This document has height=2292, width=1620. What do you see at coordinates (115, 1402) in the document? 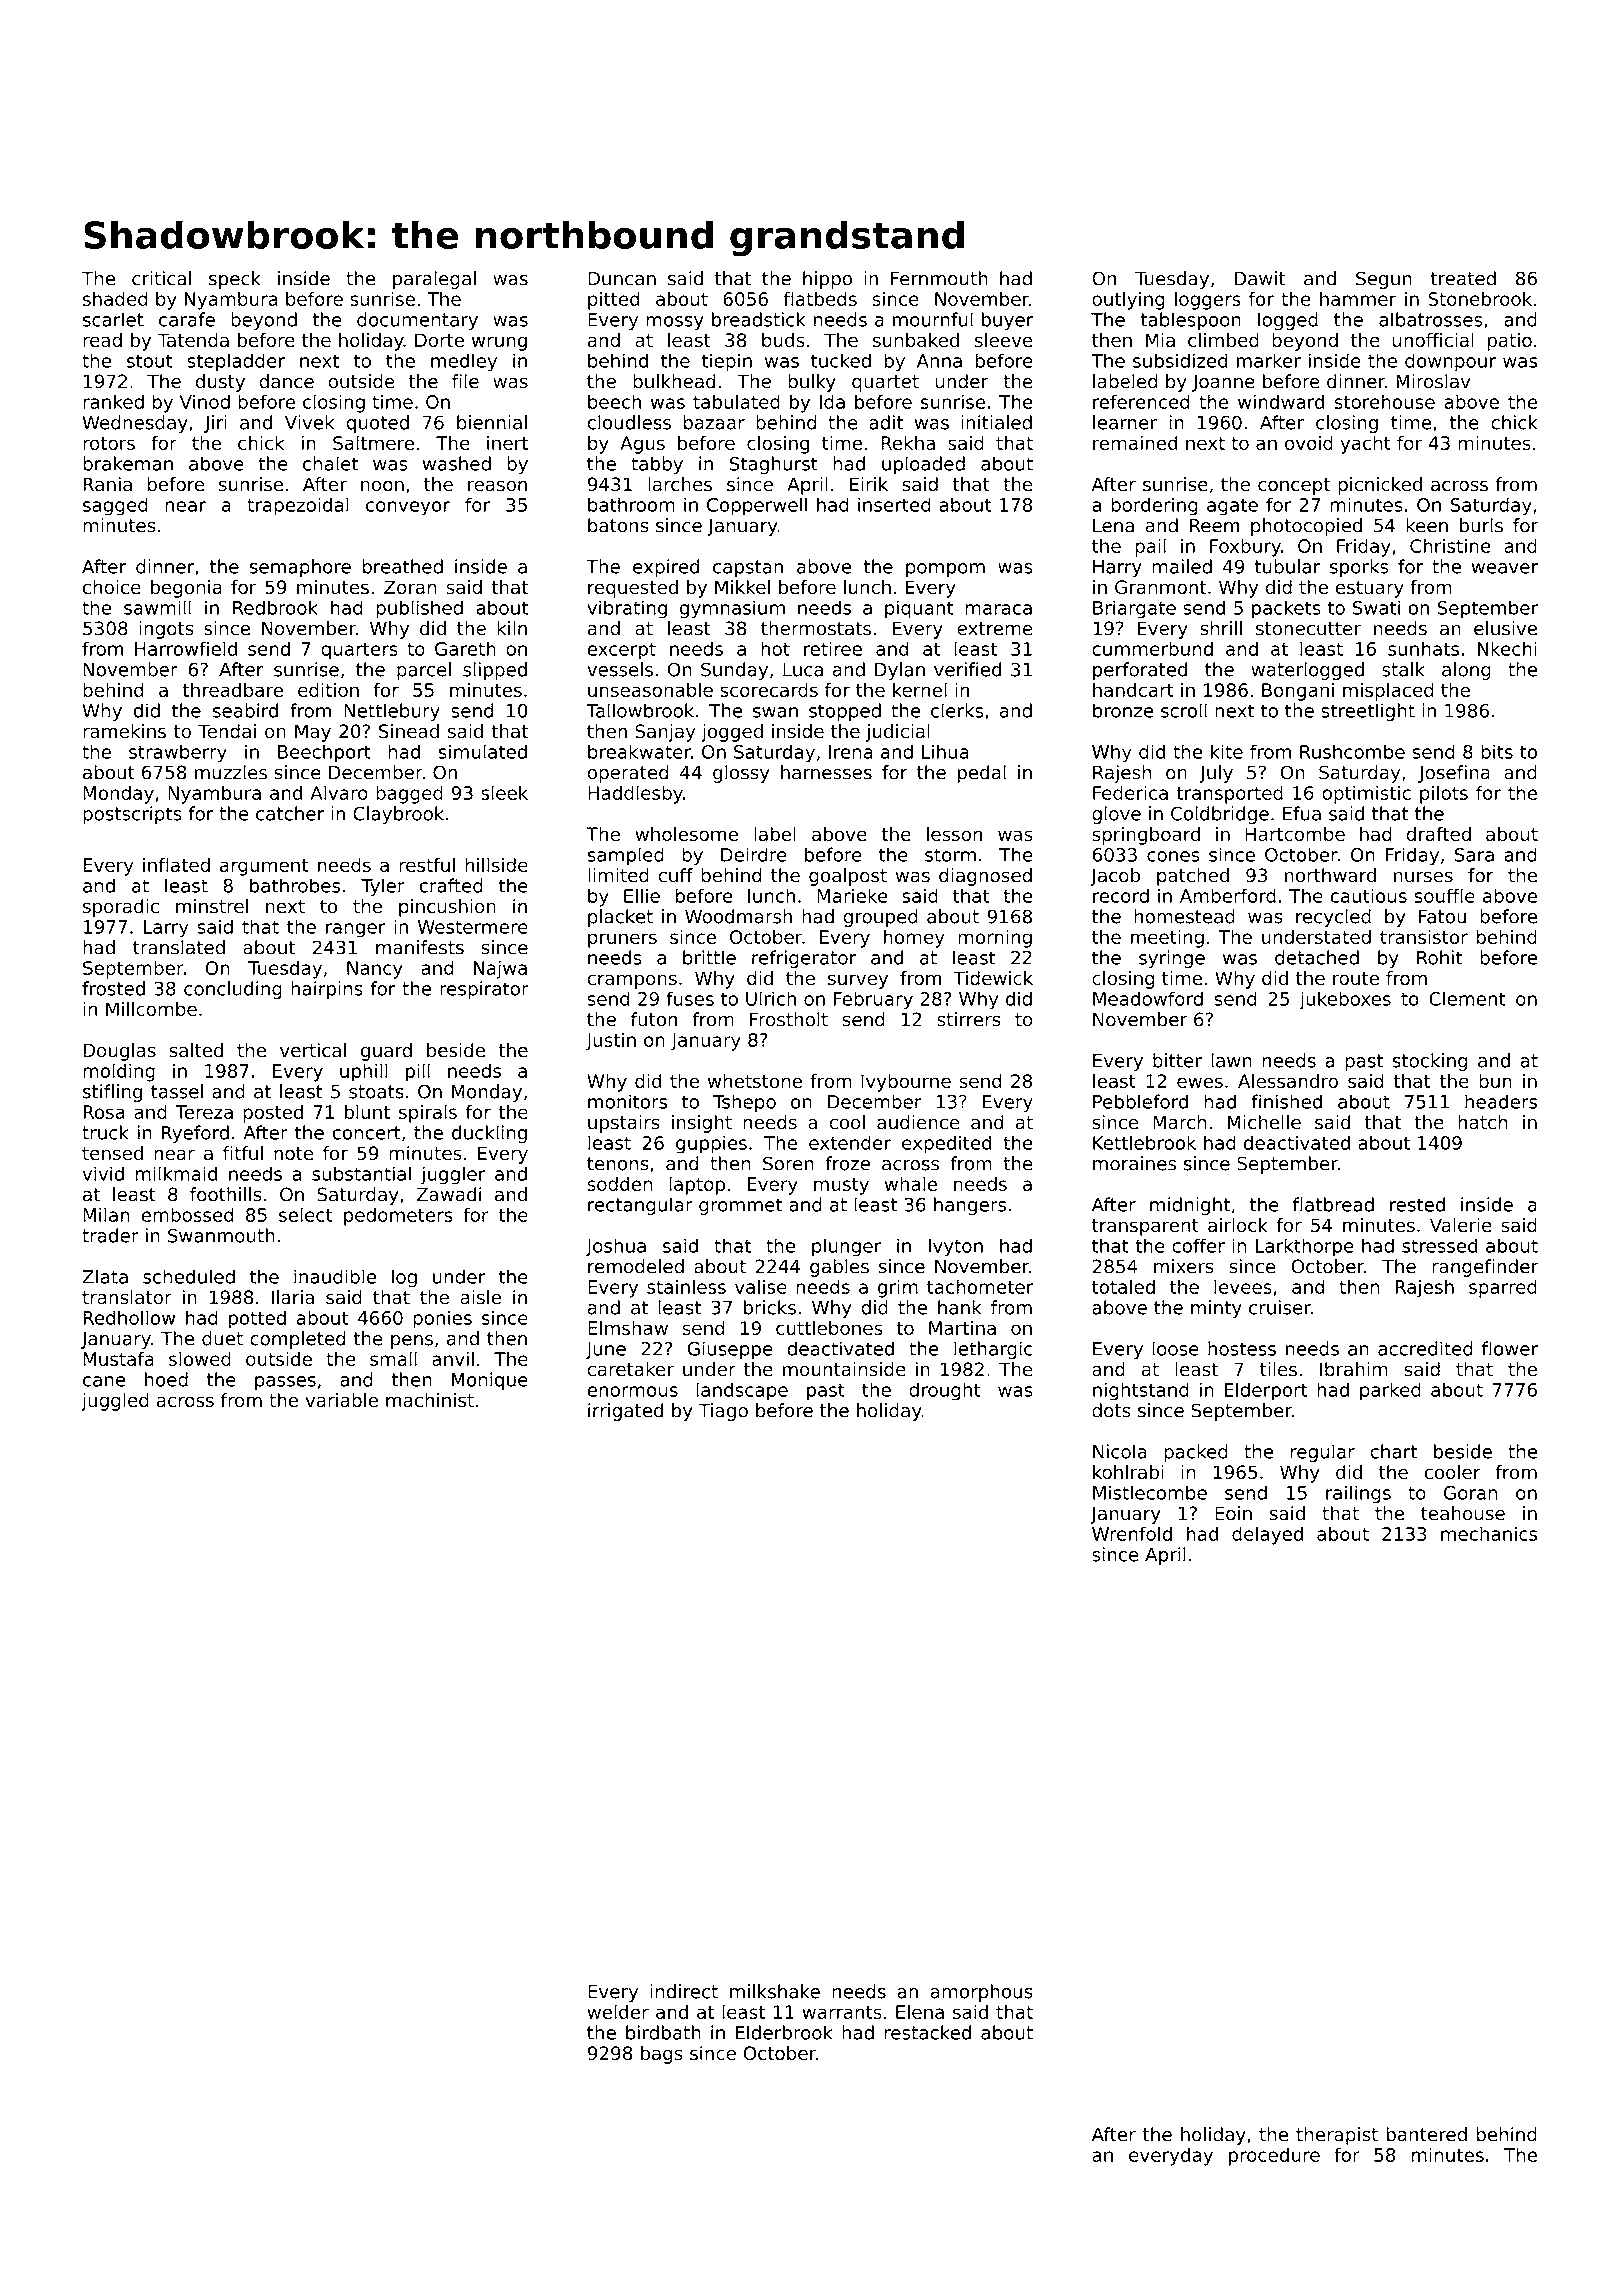
I see `juggled` at bounding box center [115, 1402].
